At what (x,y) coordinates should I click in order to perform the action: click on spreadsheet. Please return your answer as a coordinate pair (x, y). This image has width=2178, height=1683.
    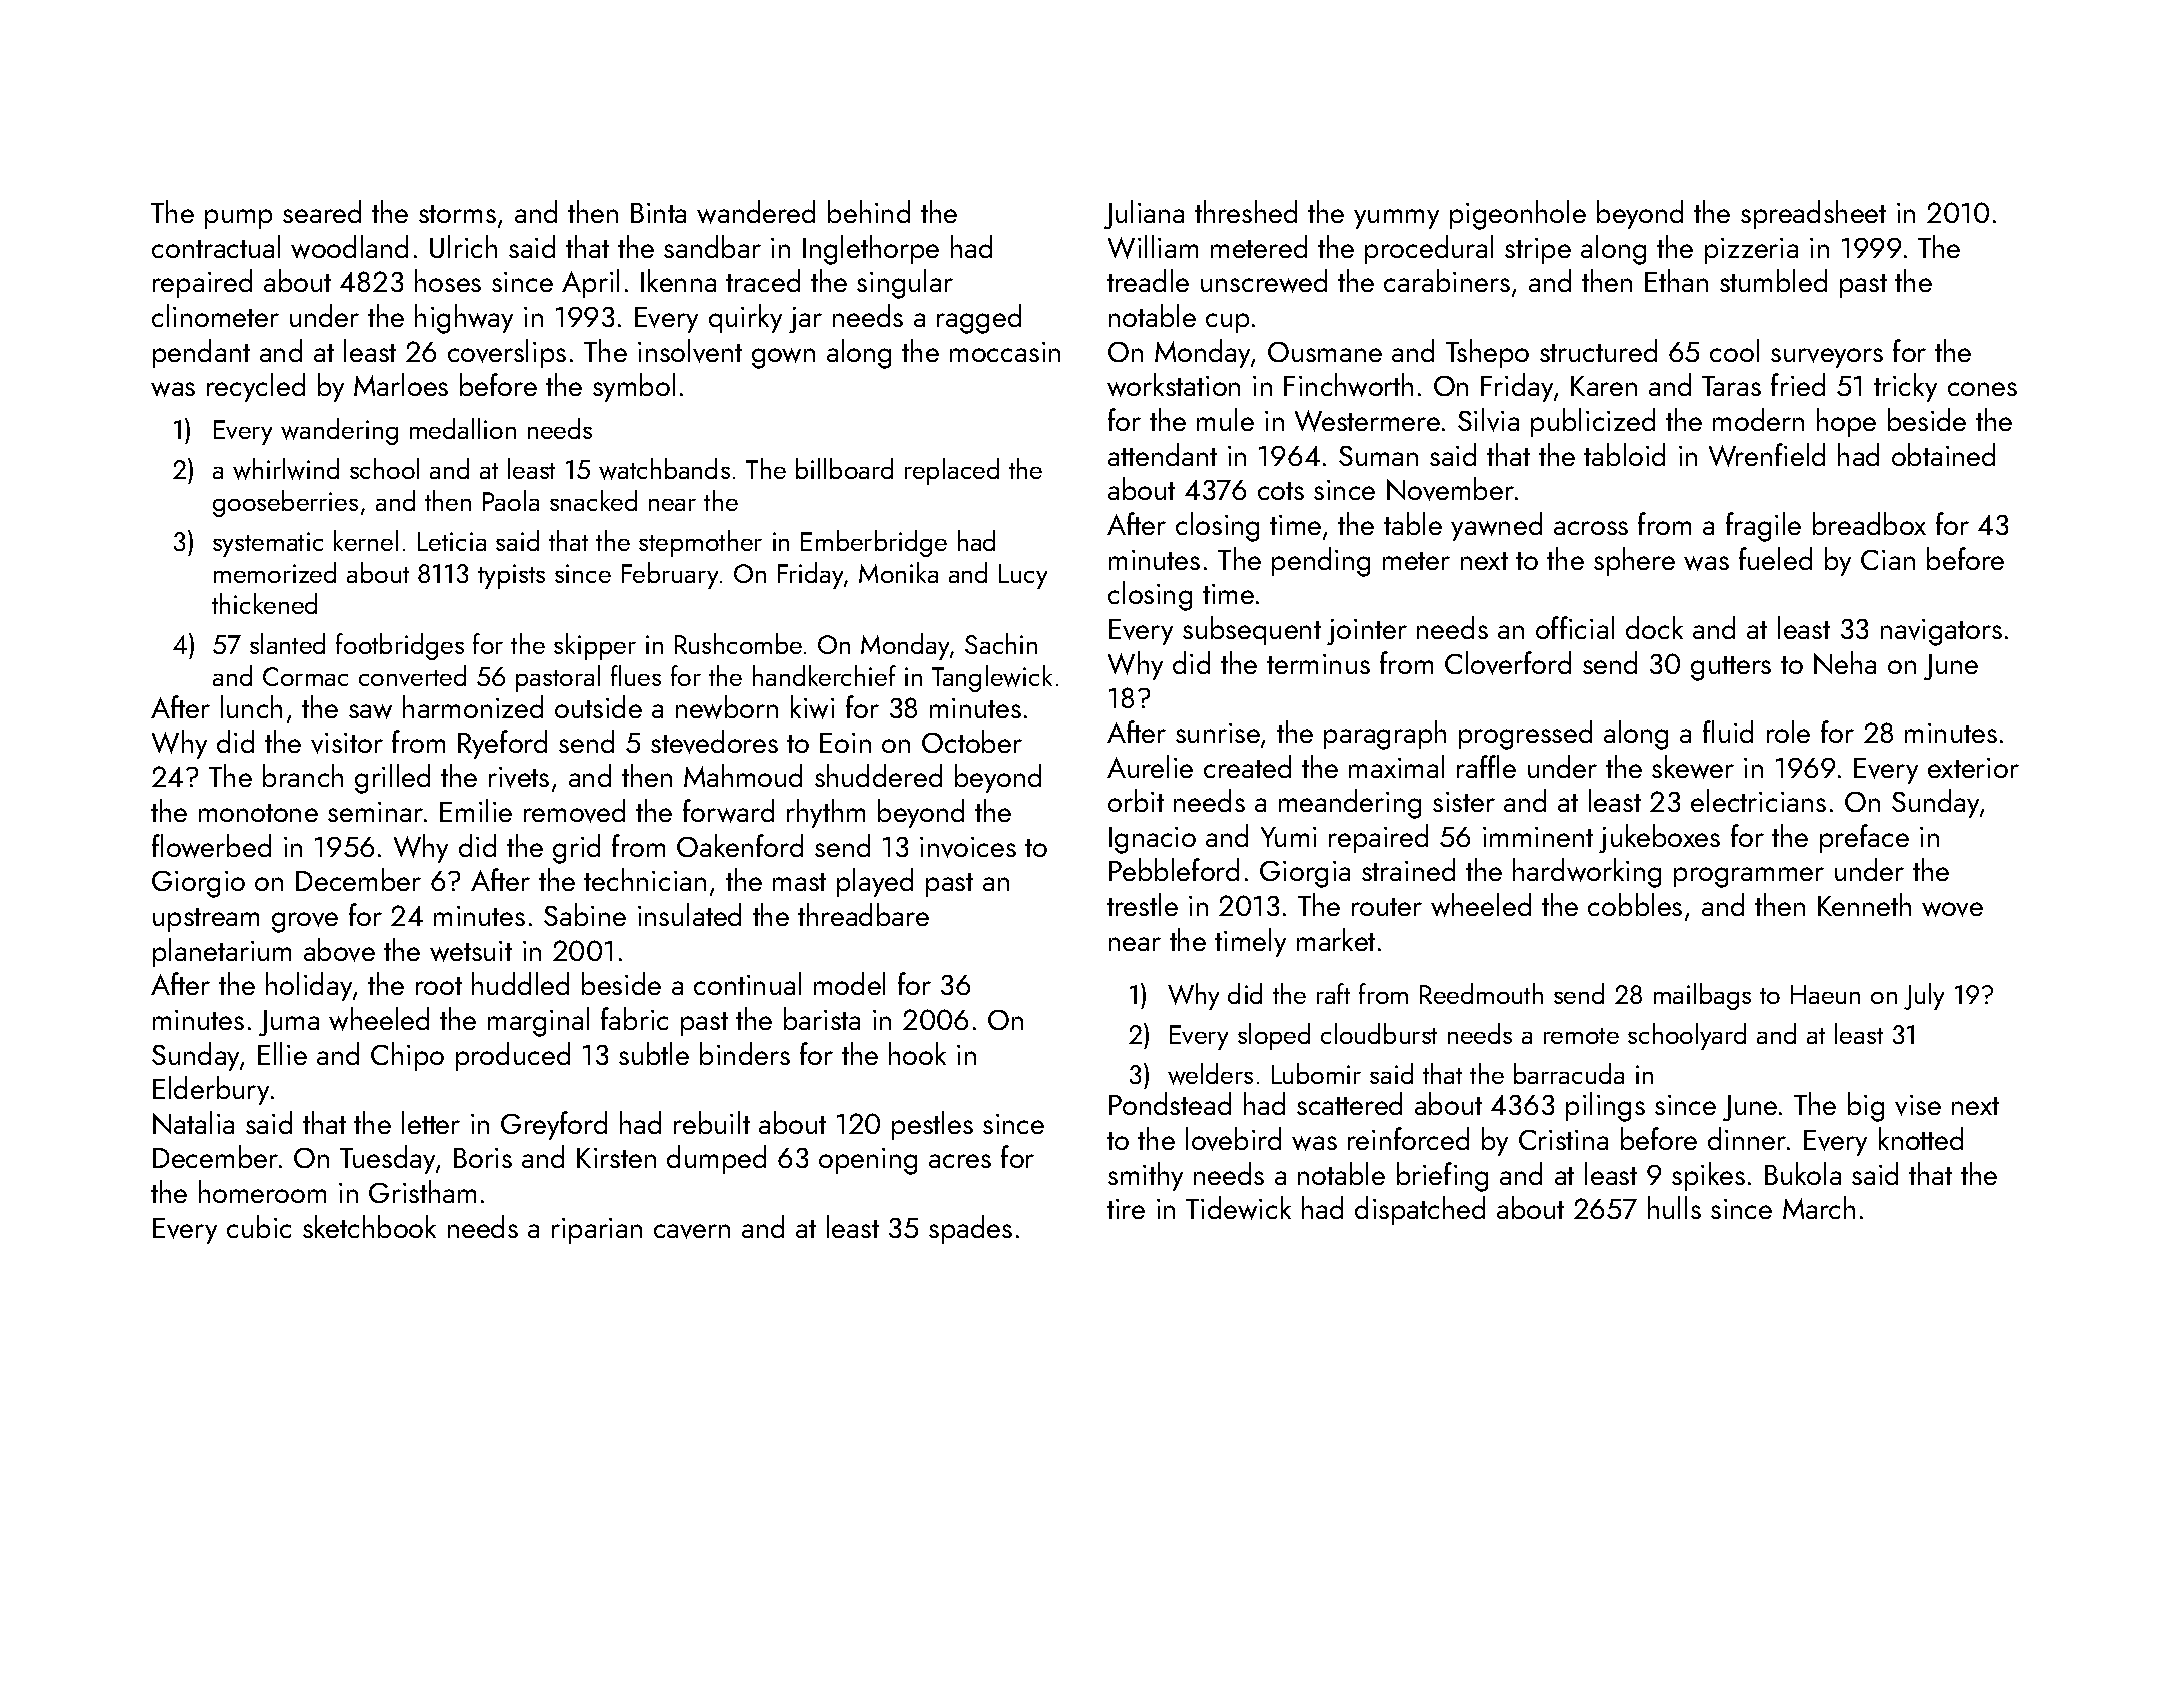
    Looking at the image, I should click on (1813, 214).
